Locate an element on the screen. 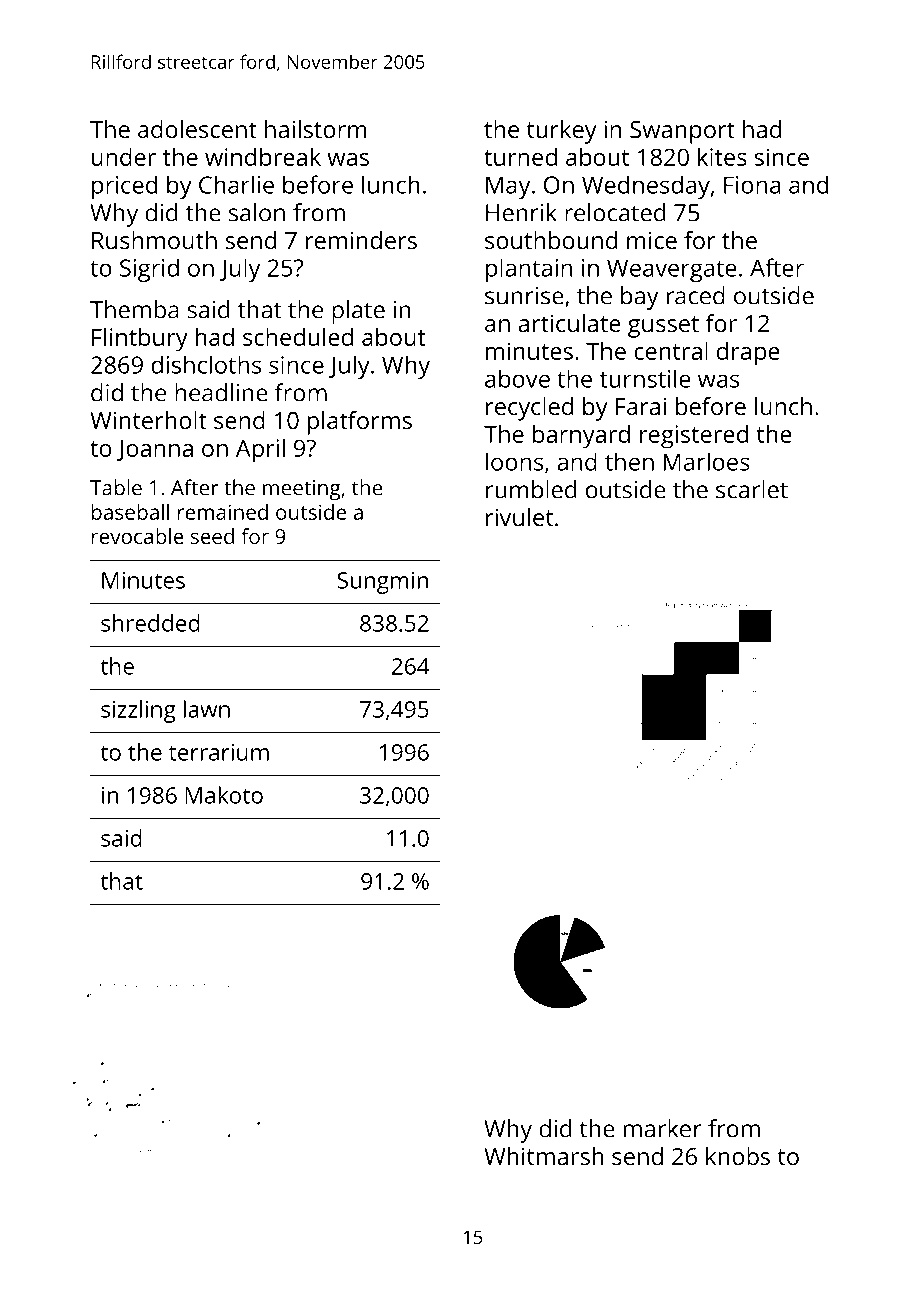 Image resolution: width=924 pixels, height=1311 pixels. Whitmarsh is located at coordinates (544, 1156).
